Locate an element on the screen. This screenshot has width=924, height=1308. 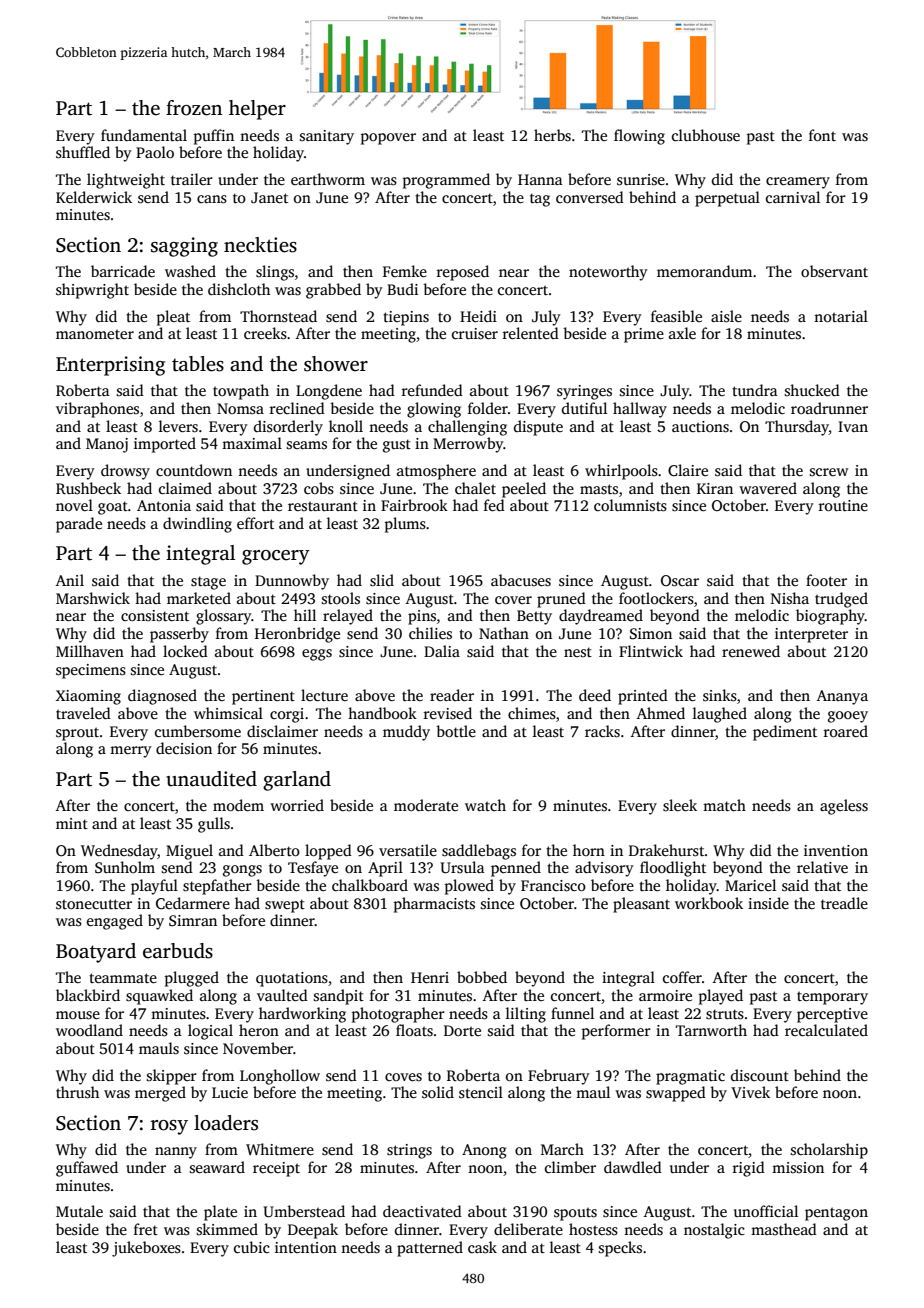
programmed is located at coordinates (446, 181).
